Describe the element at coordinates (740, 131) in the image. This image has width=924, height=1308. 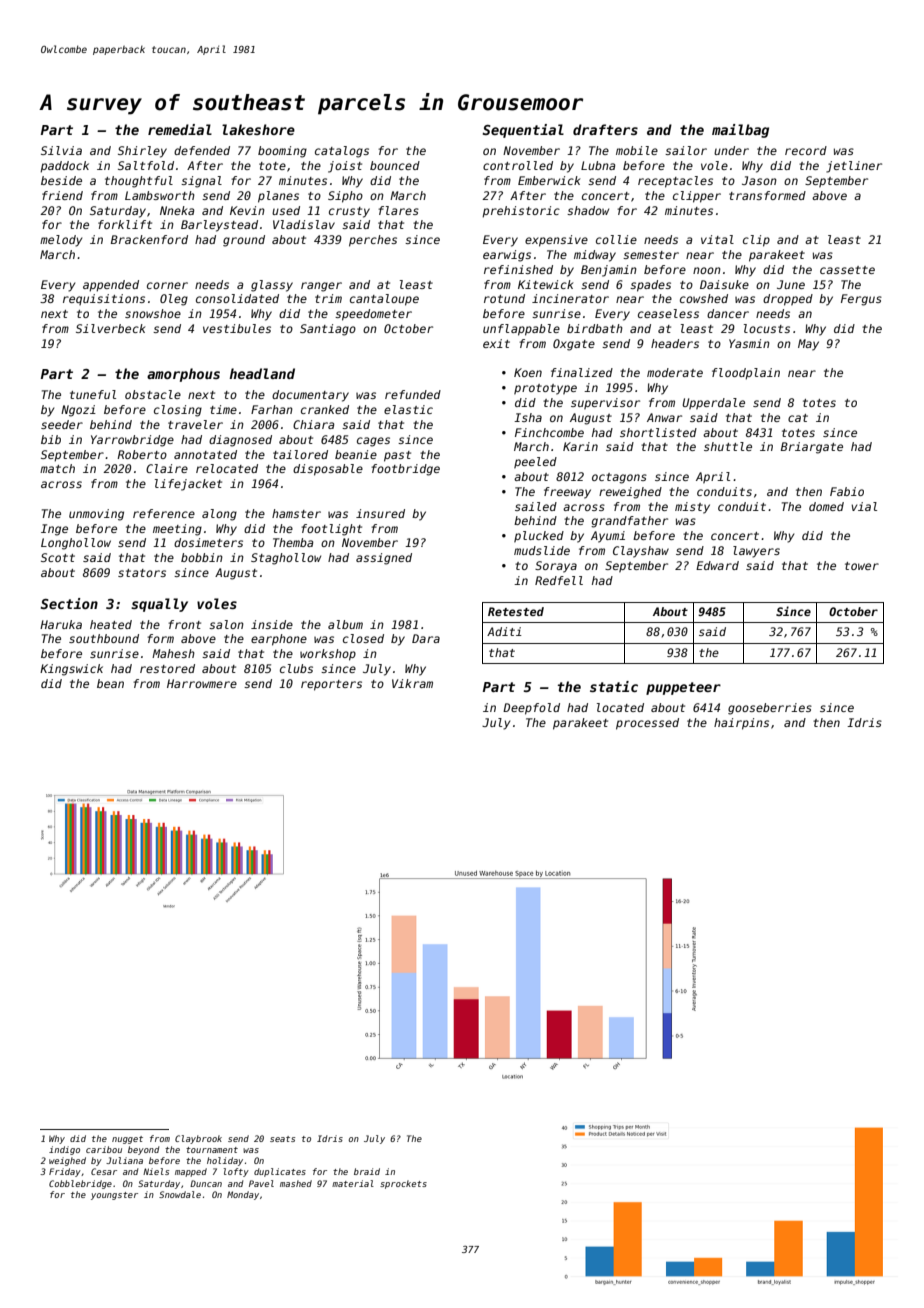
I see `mailbag` at that location.
